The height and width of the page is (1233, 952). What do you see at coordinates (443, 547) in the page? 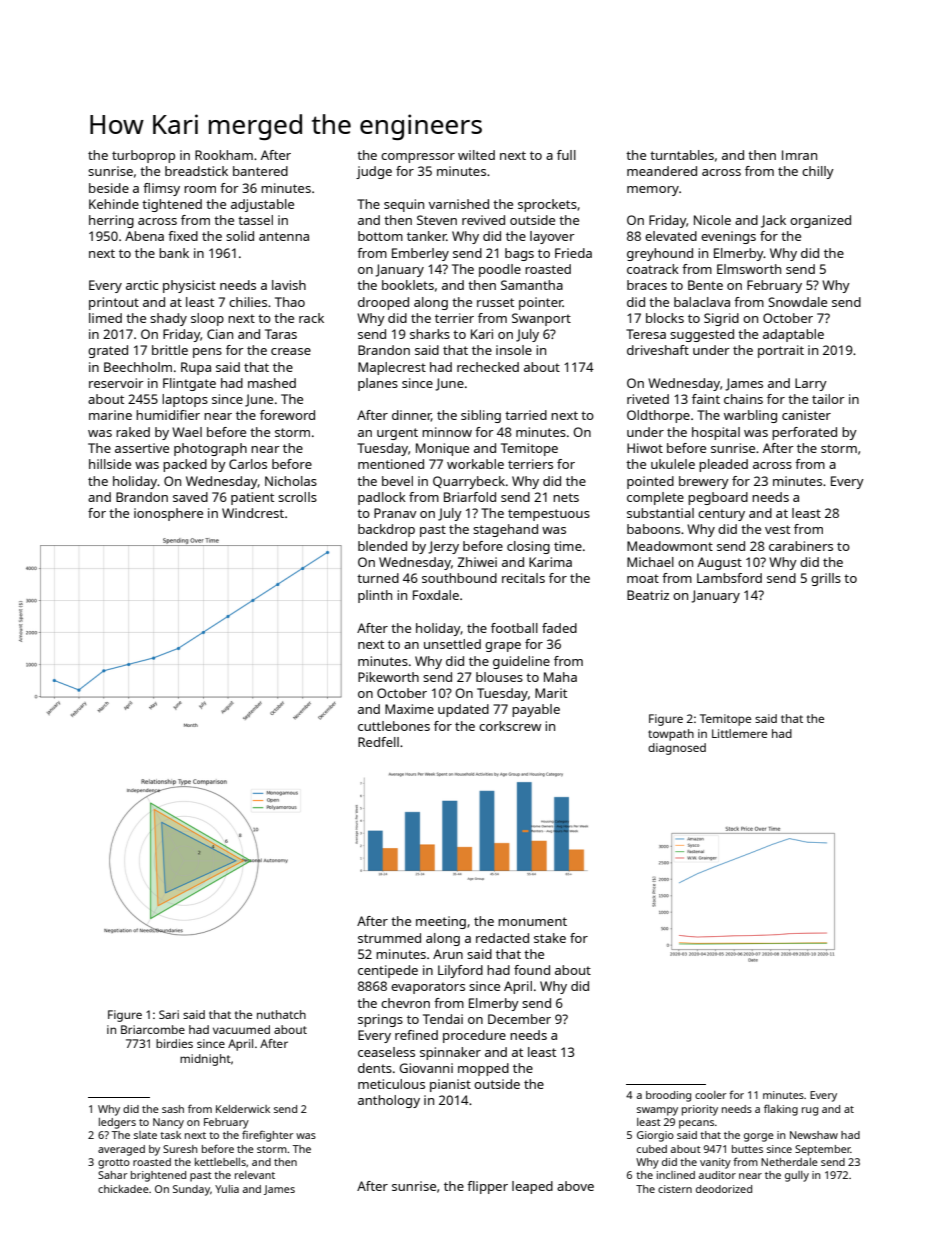
I see `Jerzy` at bounding box center [443, 547].
